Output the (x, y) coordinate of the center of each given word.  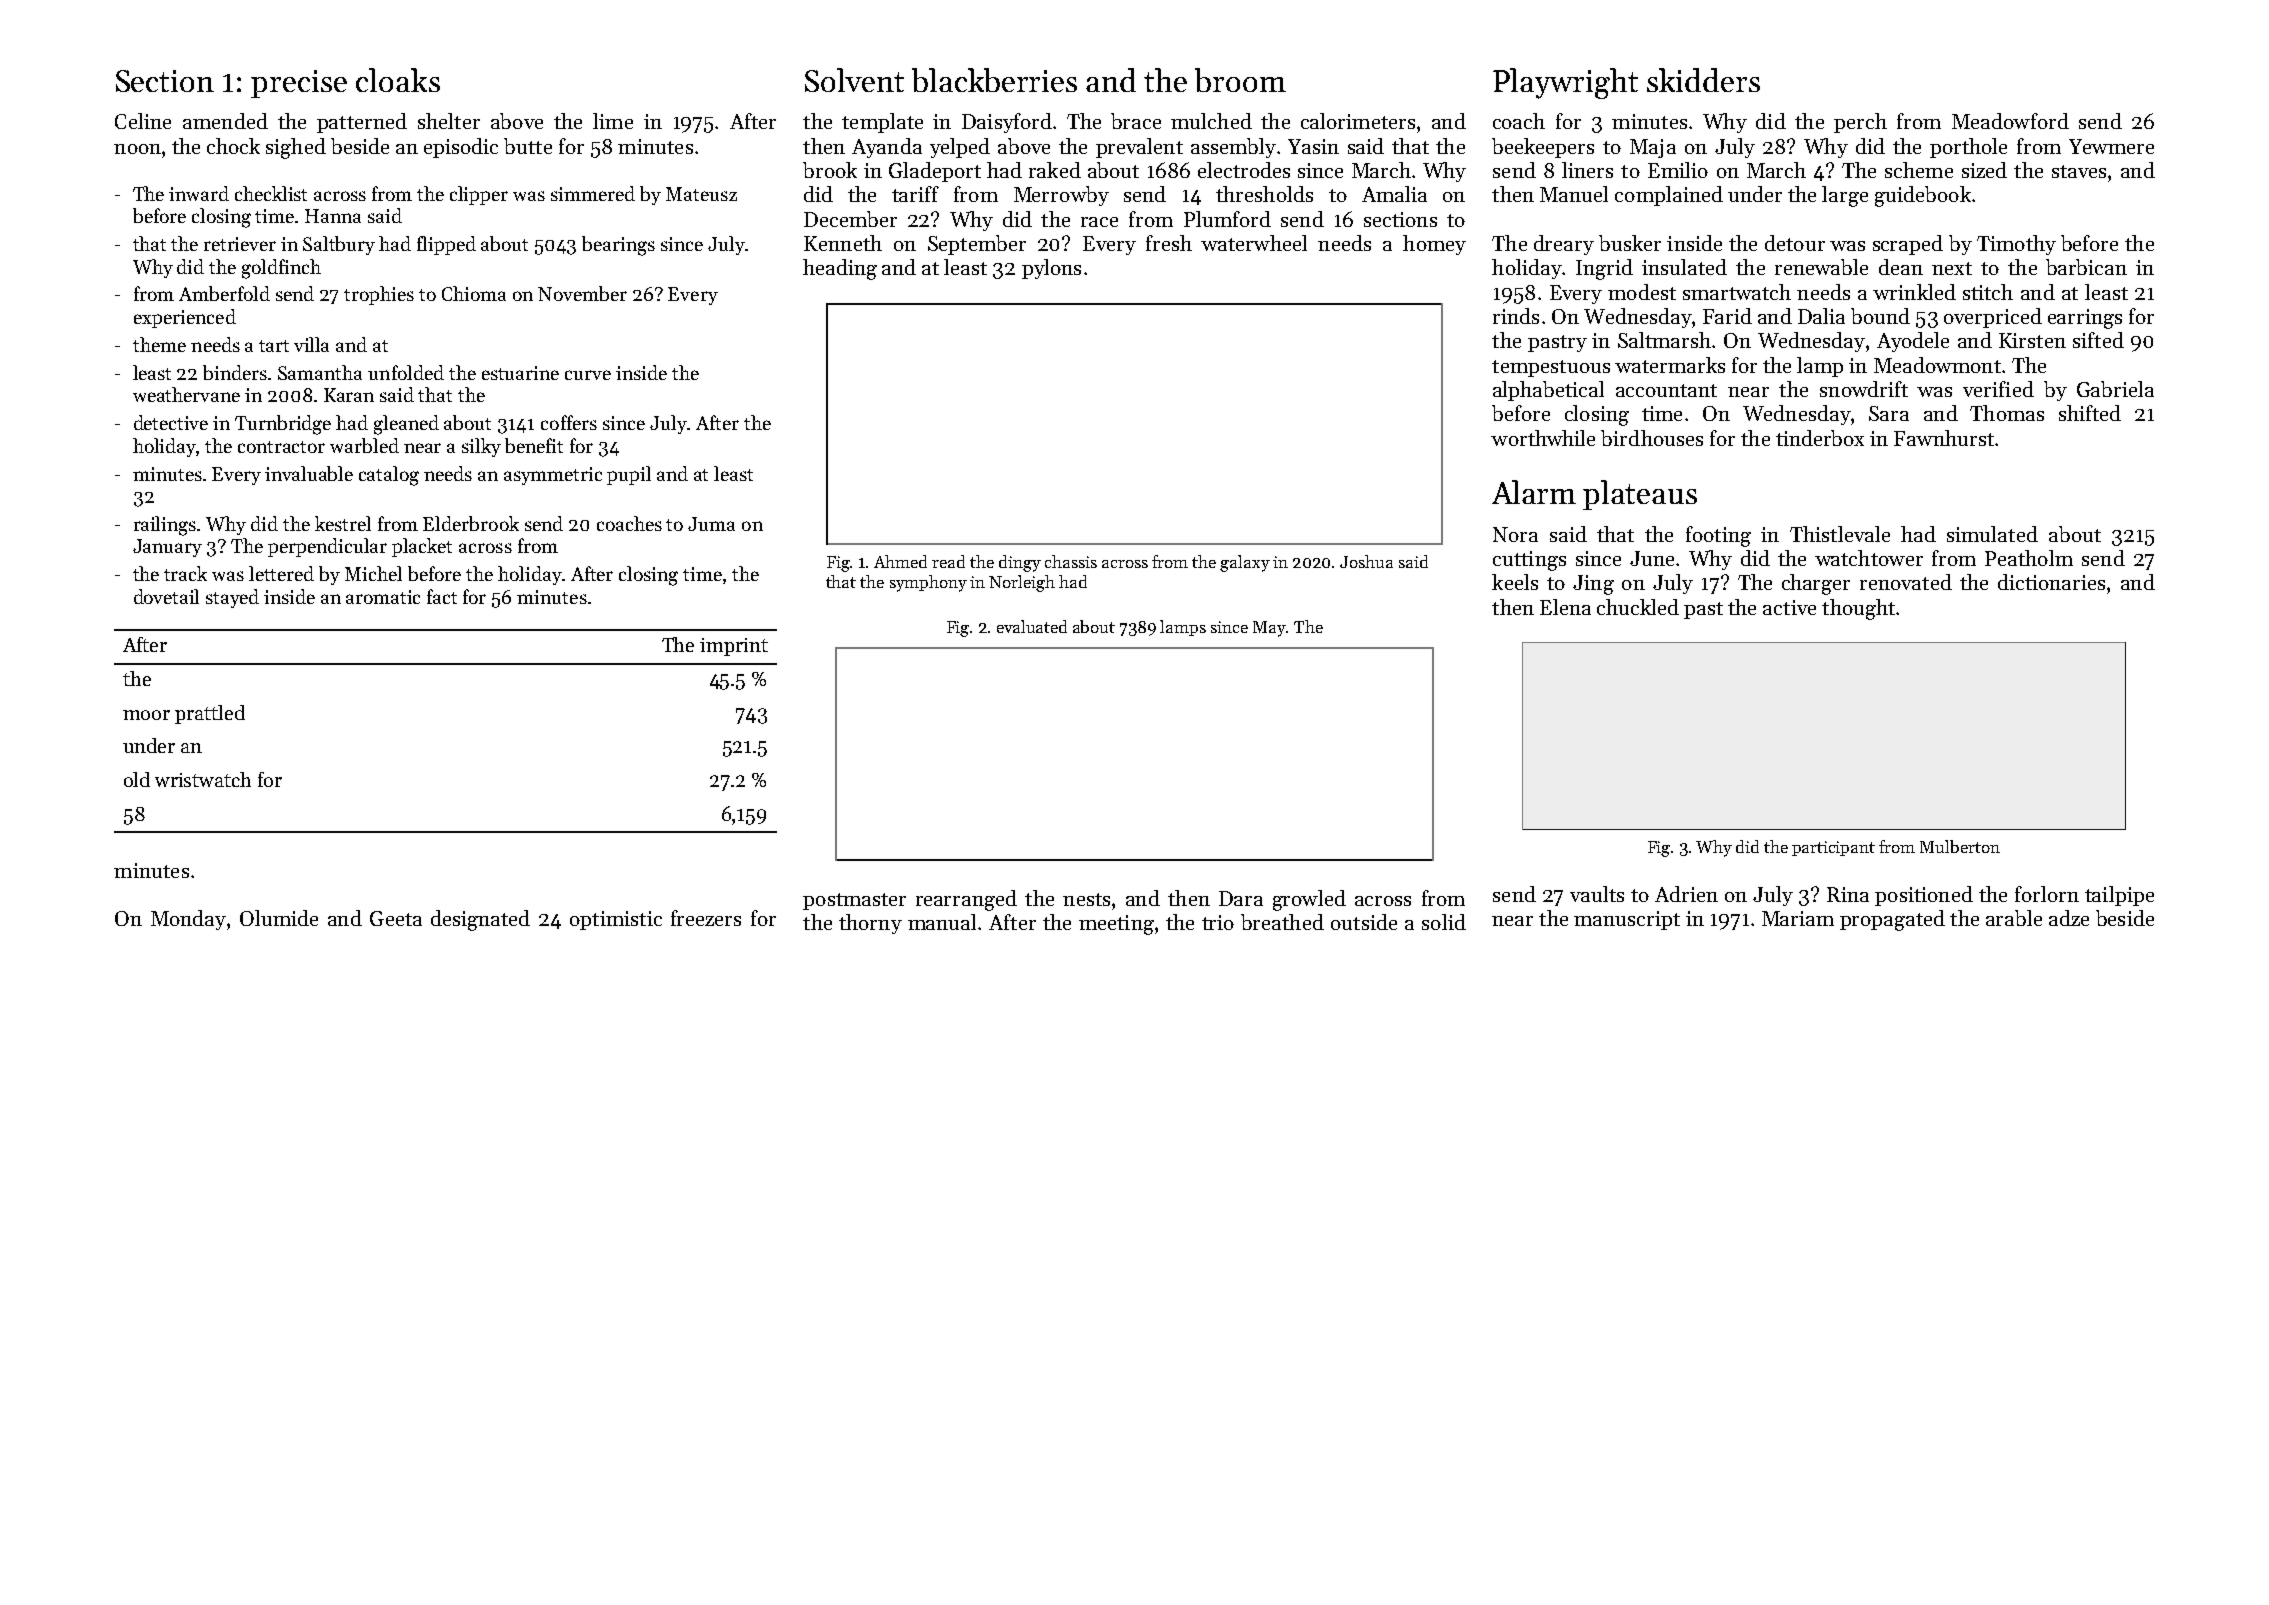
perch (1860, 123)
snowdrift (1864, 389)
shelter (449, 121)
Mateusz (701, 194)
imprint (734, 647)
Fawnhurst (1944, 438)
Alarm (1534, 492)
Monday (188, 920)
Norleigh (1022, 583)
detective (171, 422)
